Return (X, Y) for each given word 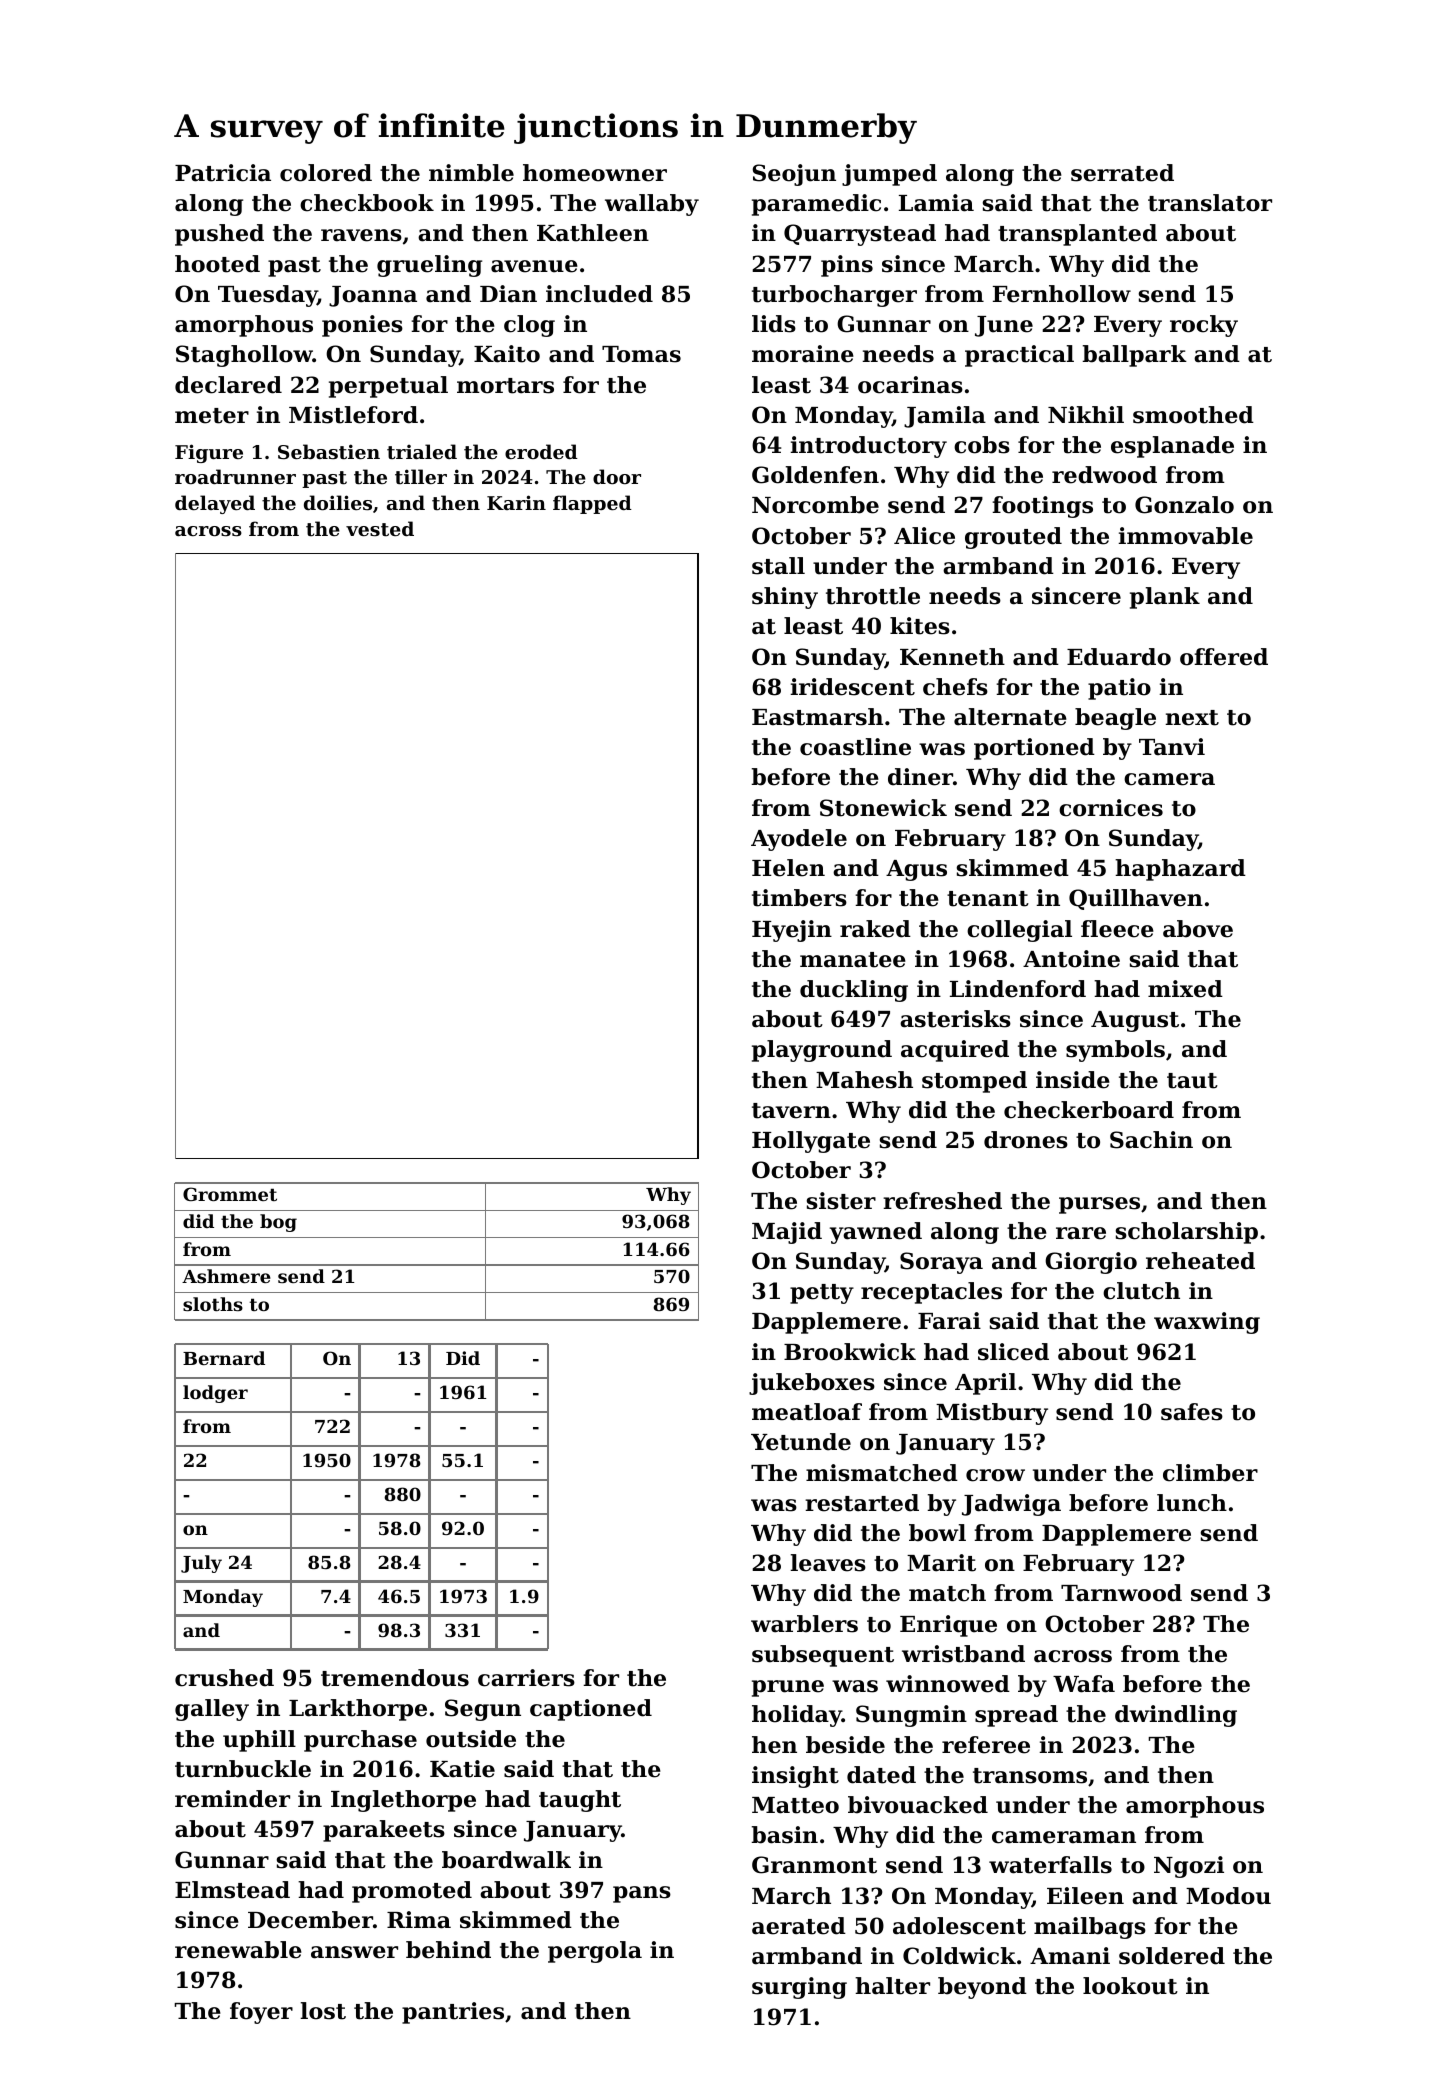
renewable (238, 1950)
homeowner (595, 173)
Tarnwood (1121, 1593)
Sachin (1151, 1140)
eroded (541, 451)
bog (278, 1223)
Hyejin (792, 931)
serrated (1122, 173)
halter (892, 1986)
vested (380, 529)
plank (1165, 598)
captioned (591, 1710)
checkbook (367, 203)
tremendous (395, 1678)
